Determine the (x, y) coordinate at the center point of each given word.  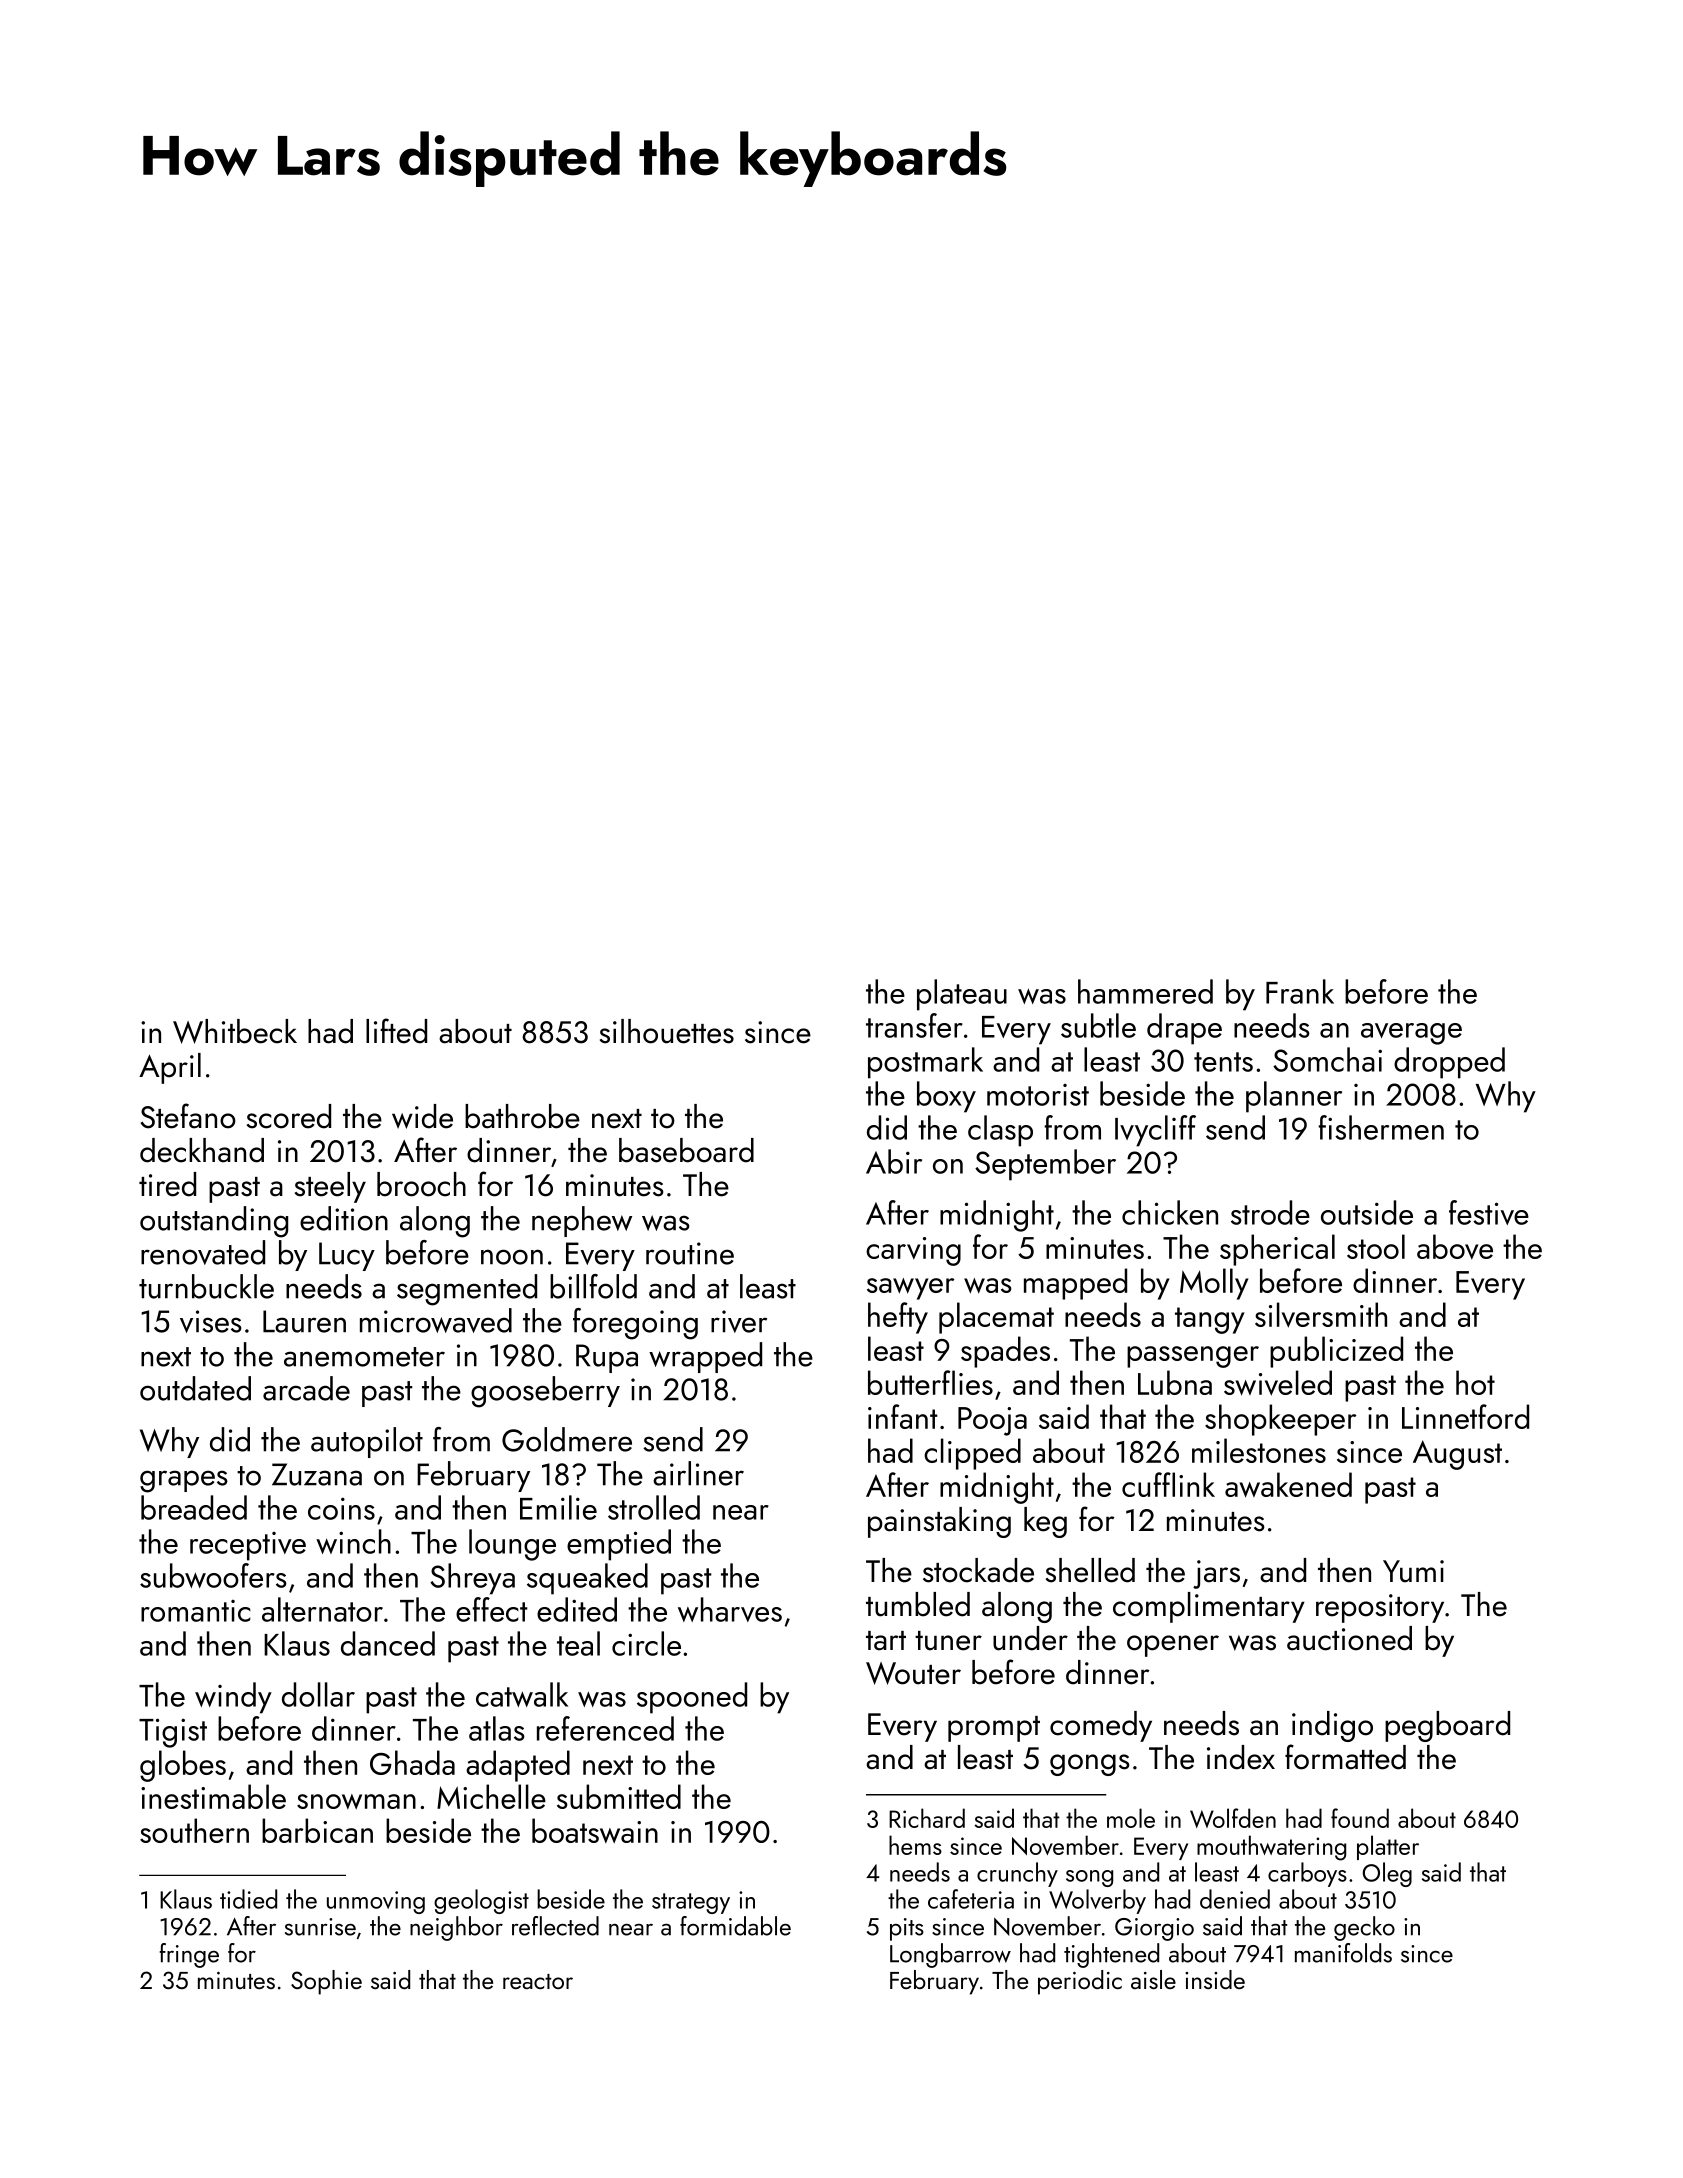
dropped (1449, 1063)
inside (1215, 1979)
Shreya (472, 1579)
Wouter (913, 1673)
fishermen (1381, 1127)
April (170, 1068)
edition (344, 1218)
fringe (189, 1955)
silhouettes (667, 1031)
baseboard (686, 1150)
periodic (1080, 1982)
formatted (1345, 1757)
